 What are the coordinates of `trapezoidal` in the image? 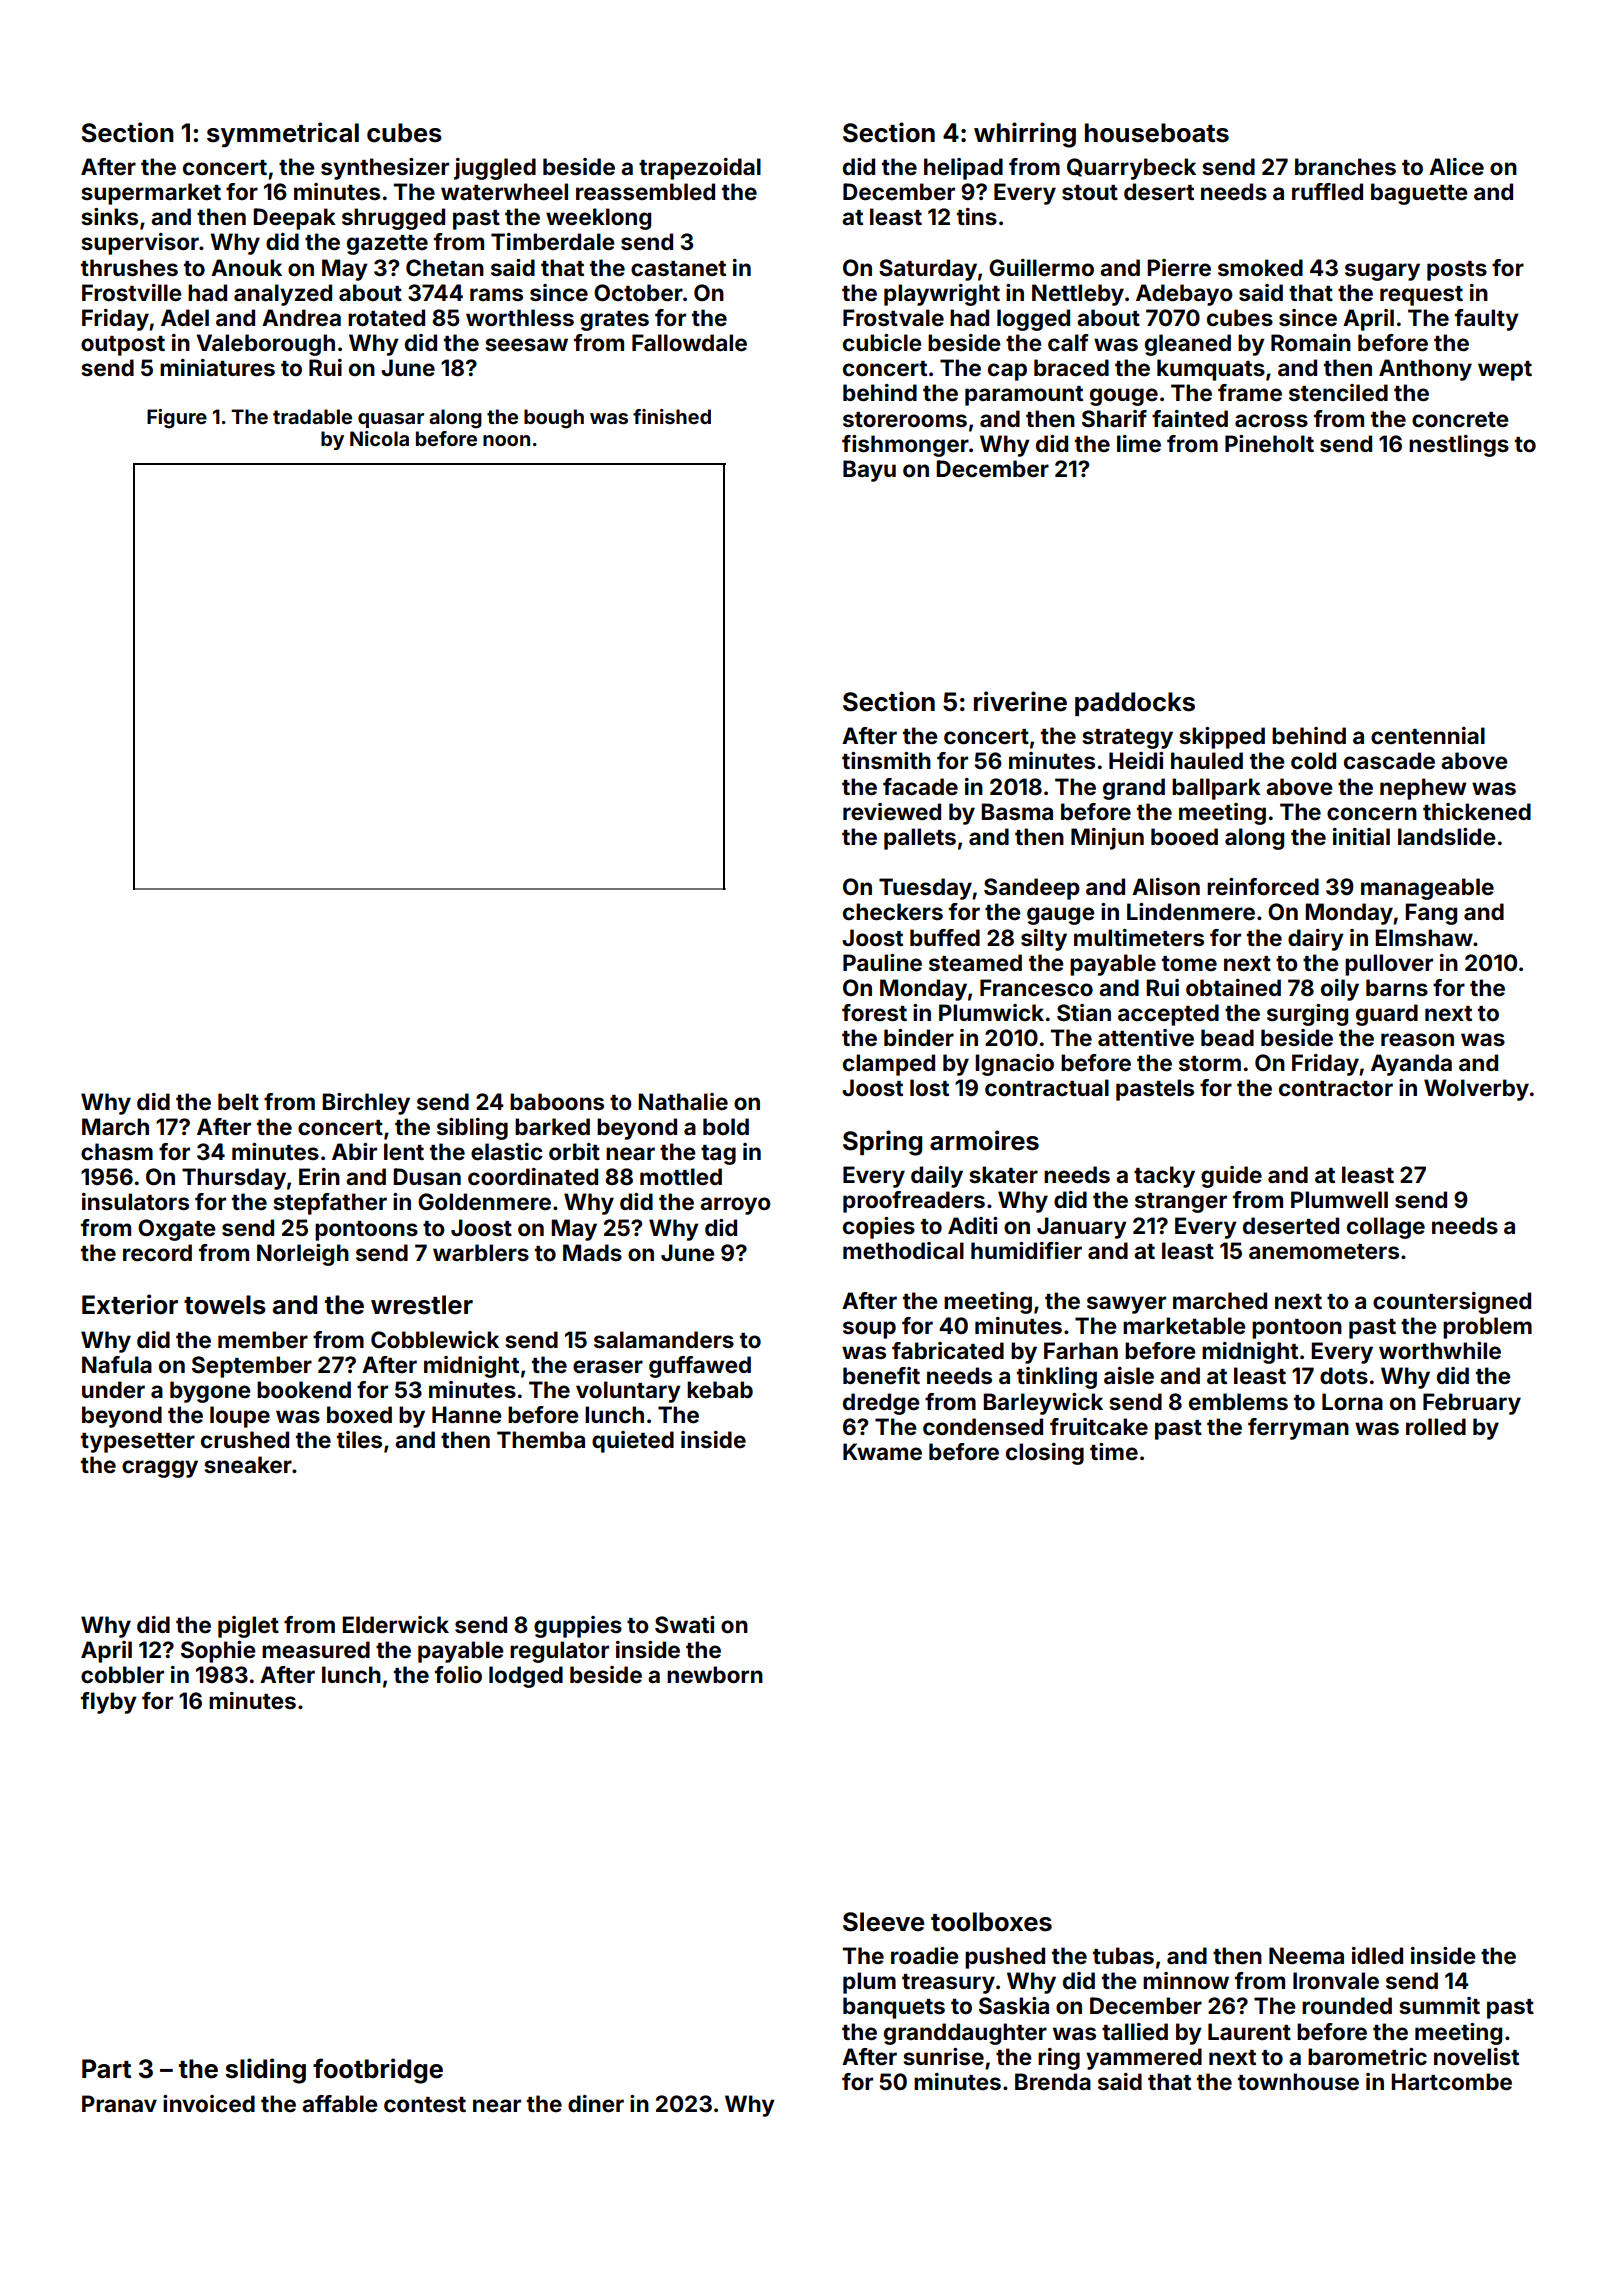 It's located at (700, 169).
